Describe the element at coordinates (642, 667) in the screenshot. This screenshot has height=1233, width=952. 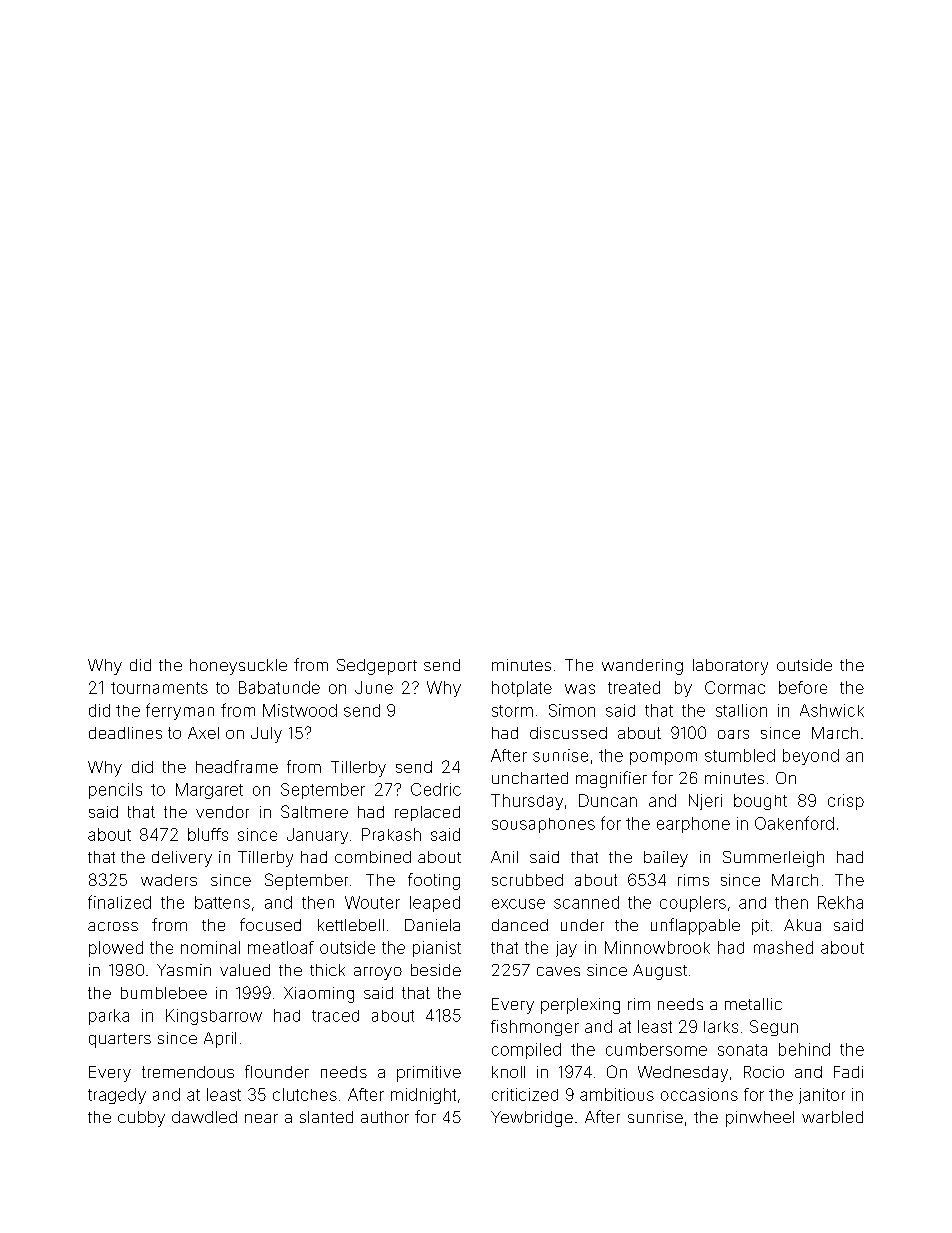
I see `wandering` at that location.
